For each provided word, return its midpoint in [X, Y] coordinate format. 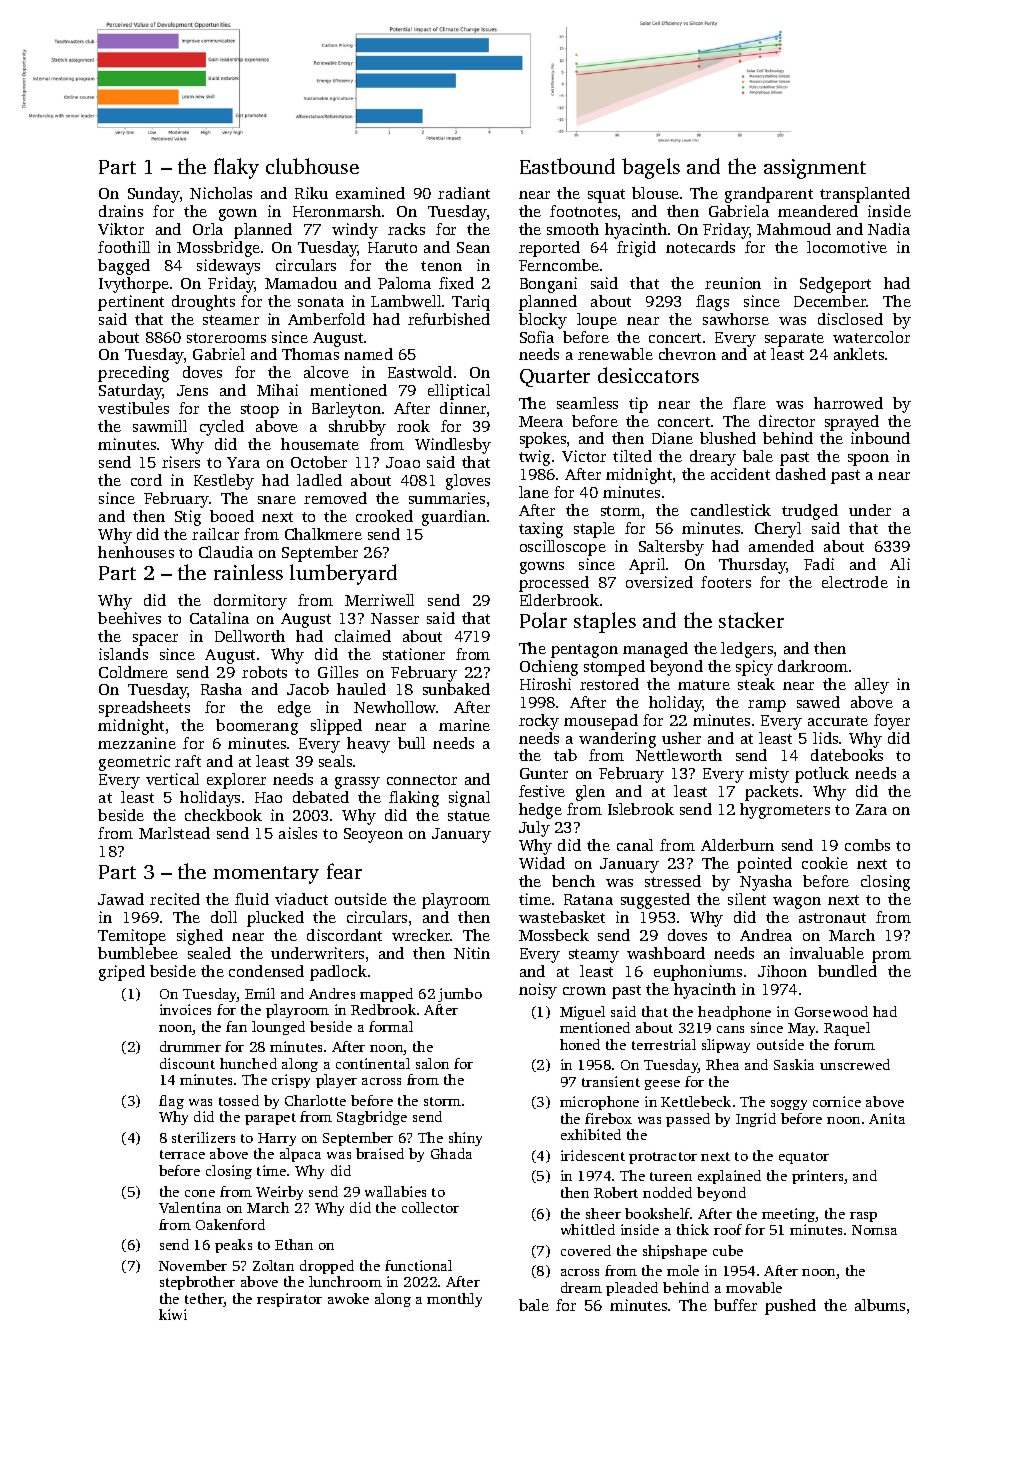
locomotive [847, 247]
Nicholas [221, 193]
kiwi [173, 1314]
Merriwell [379, 600]
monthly [454, 1300]
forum [854, 1044]
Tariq [471, 303]
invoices [185, 1009]
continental [373, 1063]
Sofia [537, 337]
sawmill [160, 426]
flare [749, 403]
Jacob [308, 689]
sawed [818, 702]
